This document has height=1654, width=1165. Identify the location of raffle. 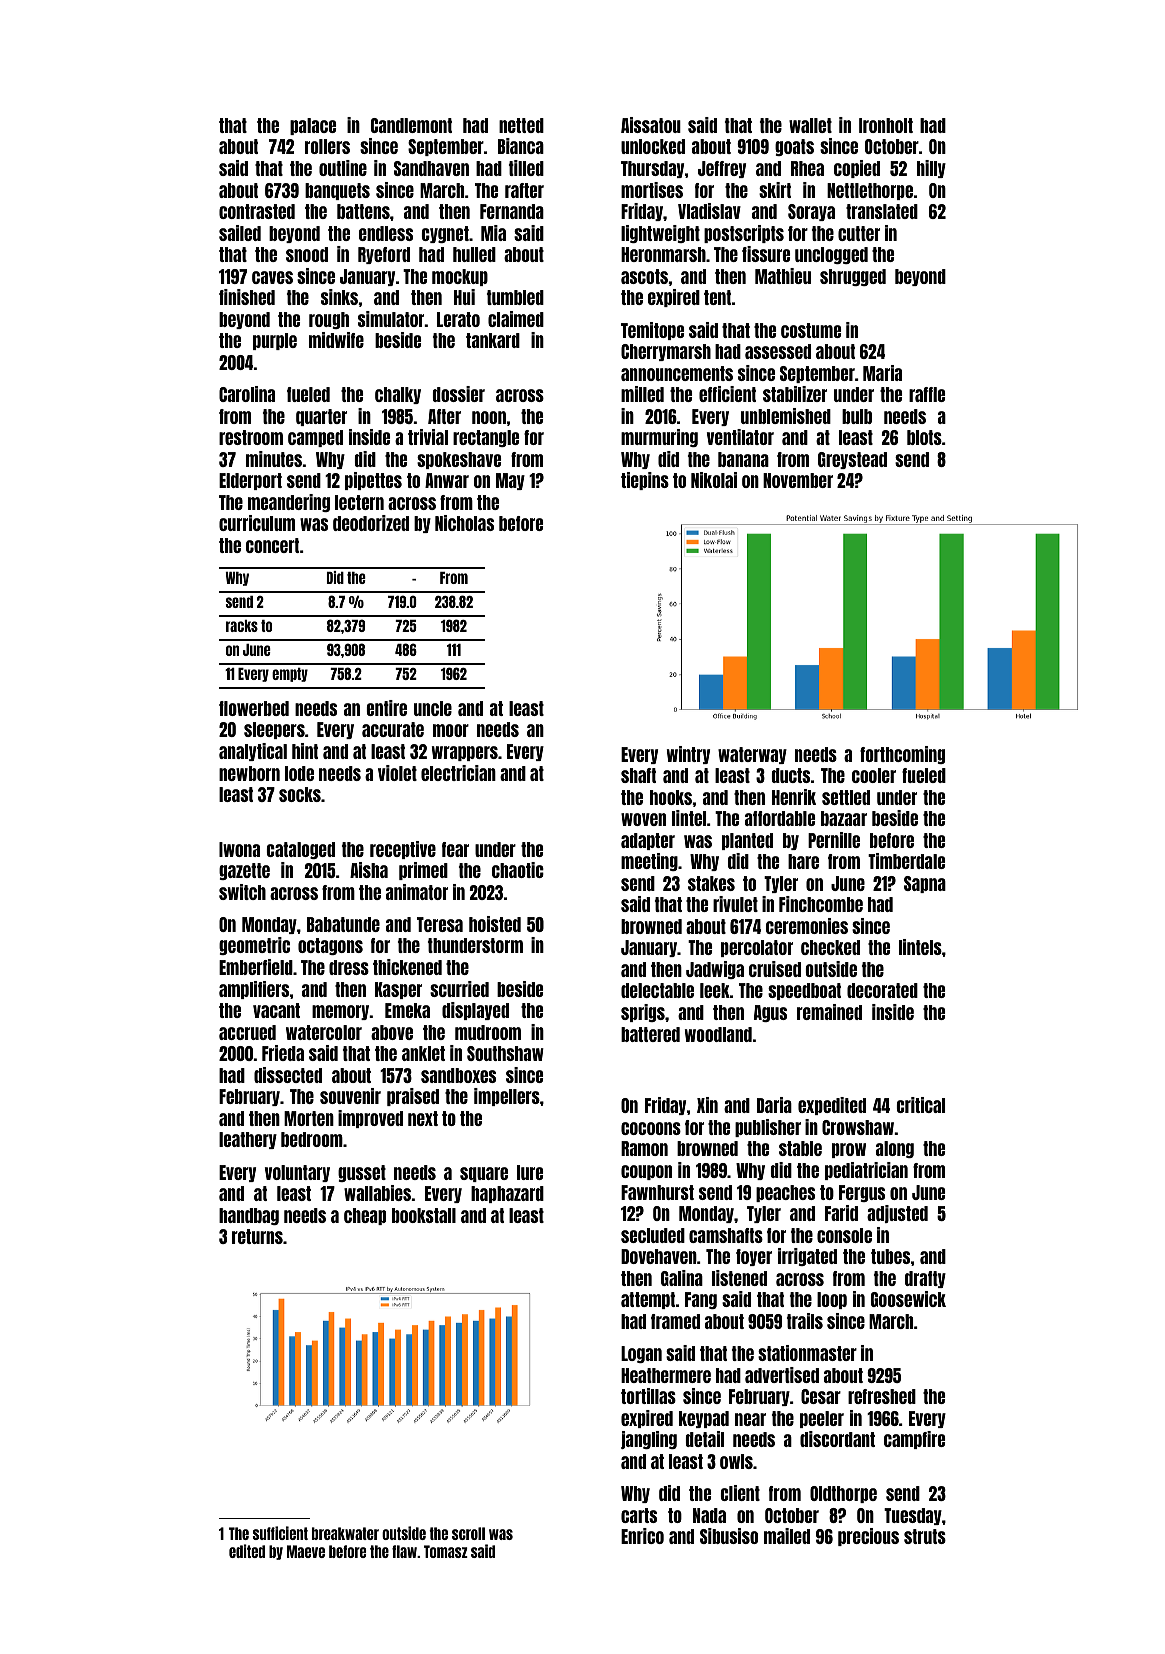
(927, 394).
